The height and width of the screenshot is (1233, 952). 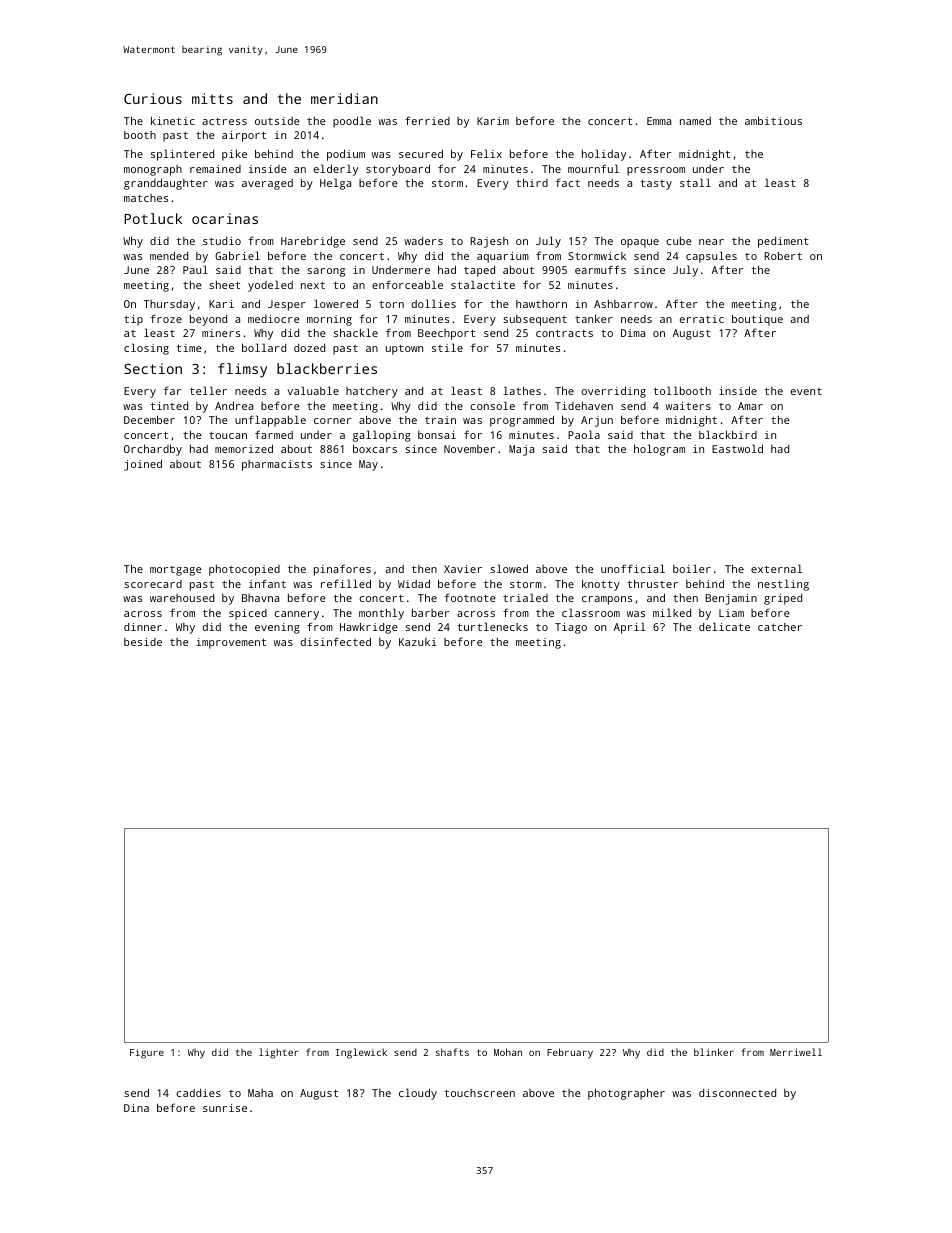 I want to click on kinetic, so click(x=173, y=121).
